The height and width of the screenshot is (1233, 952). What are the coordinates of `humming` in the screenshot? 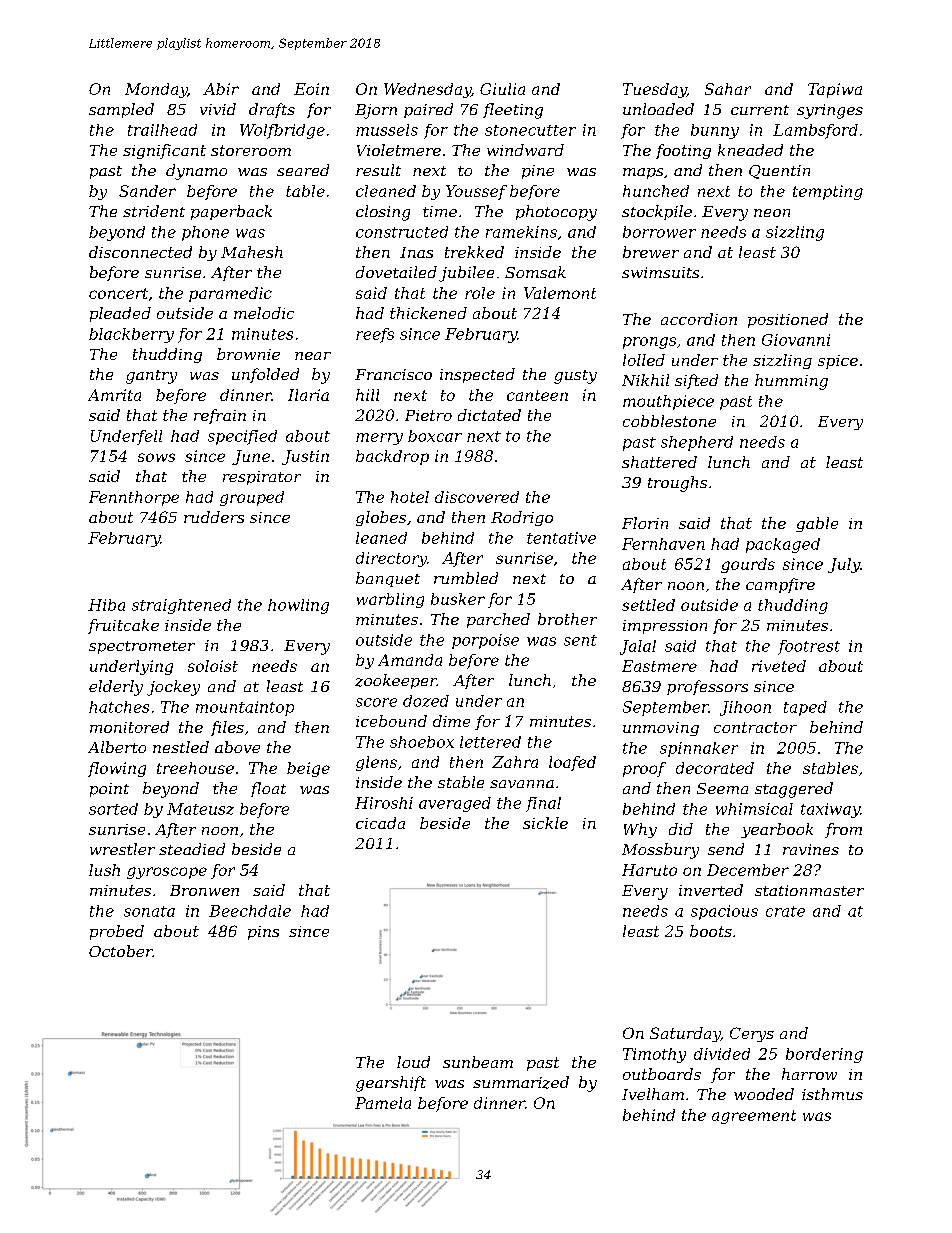 It's located at (791, 382).
